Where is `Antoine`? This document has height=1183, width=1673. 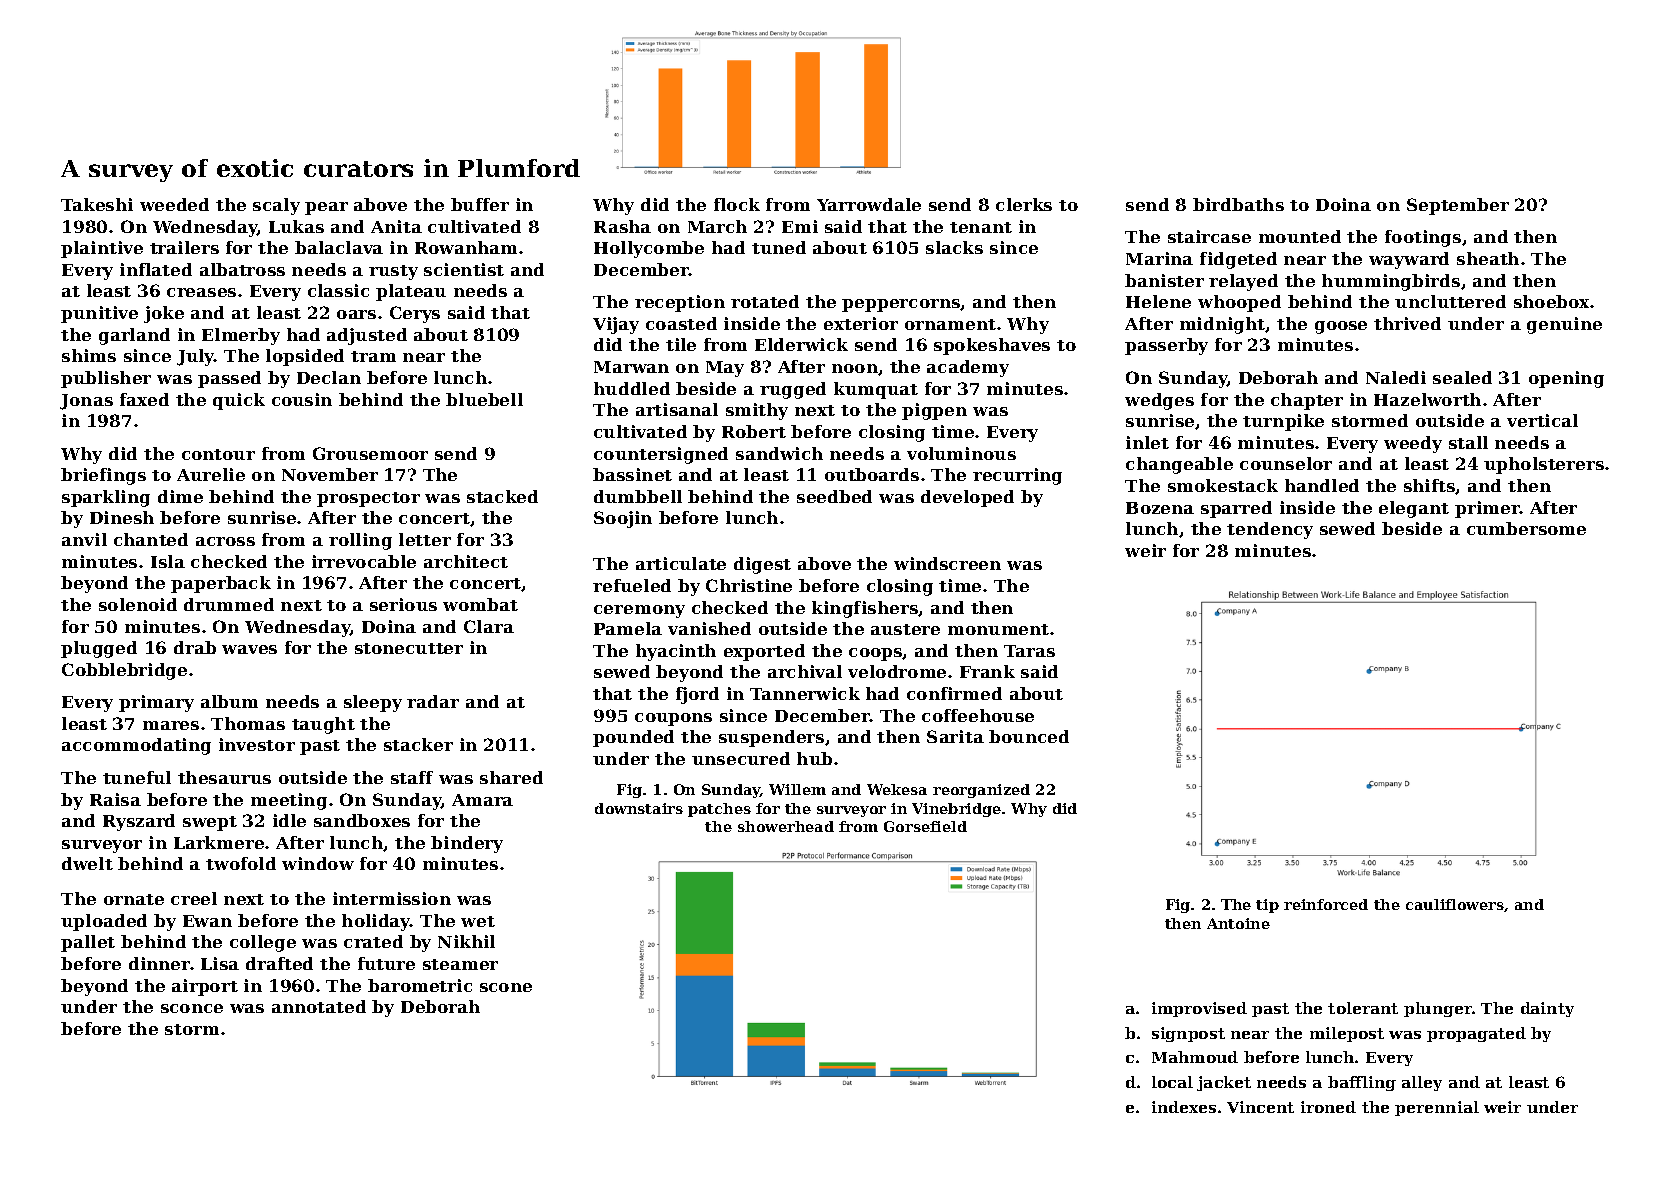
Antoine is located at coordinates (1238, 923).
